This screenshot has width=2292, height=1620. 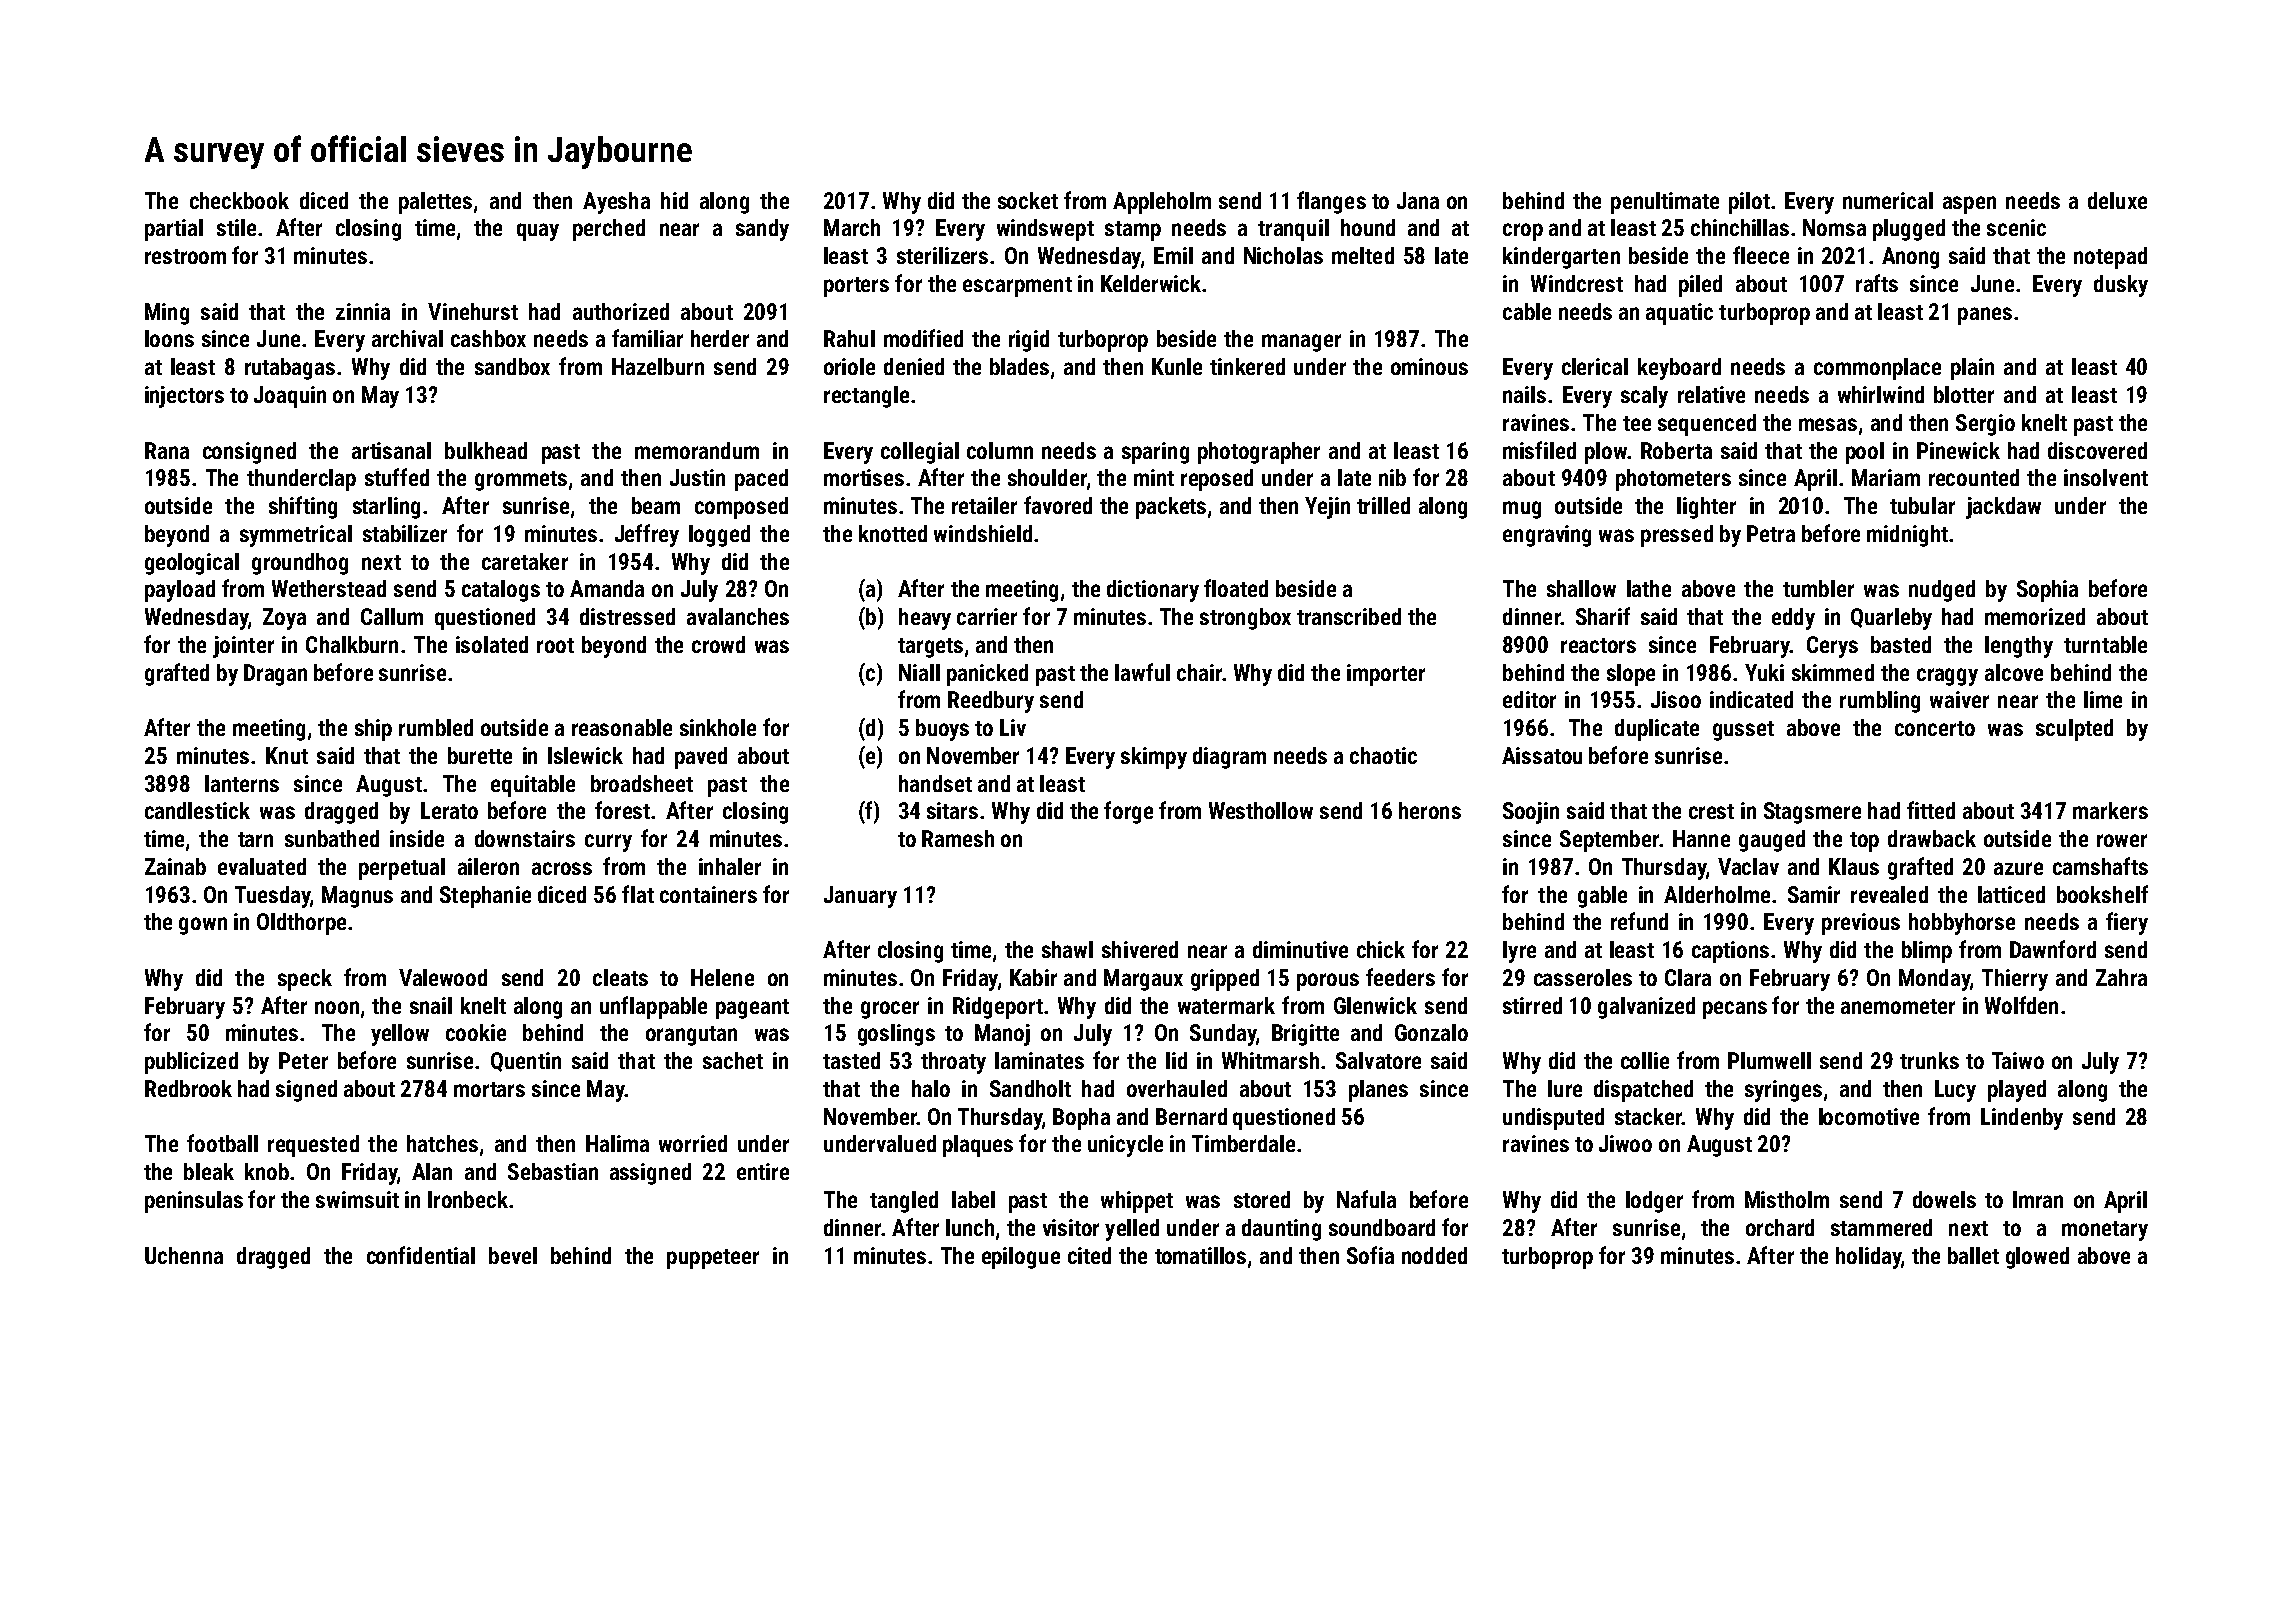 I want to click on stored, so click(x=1262, y=1199).
